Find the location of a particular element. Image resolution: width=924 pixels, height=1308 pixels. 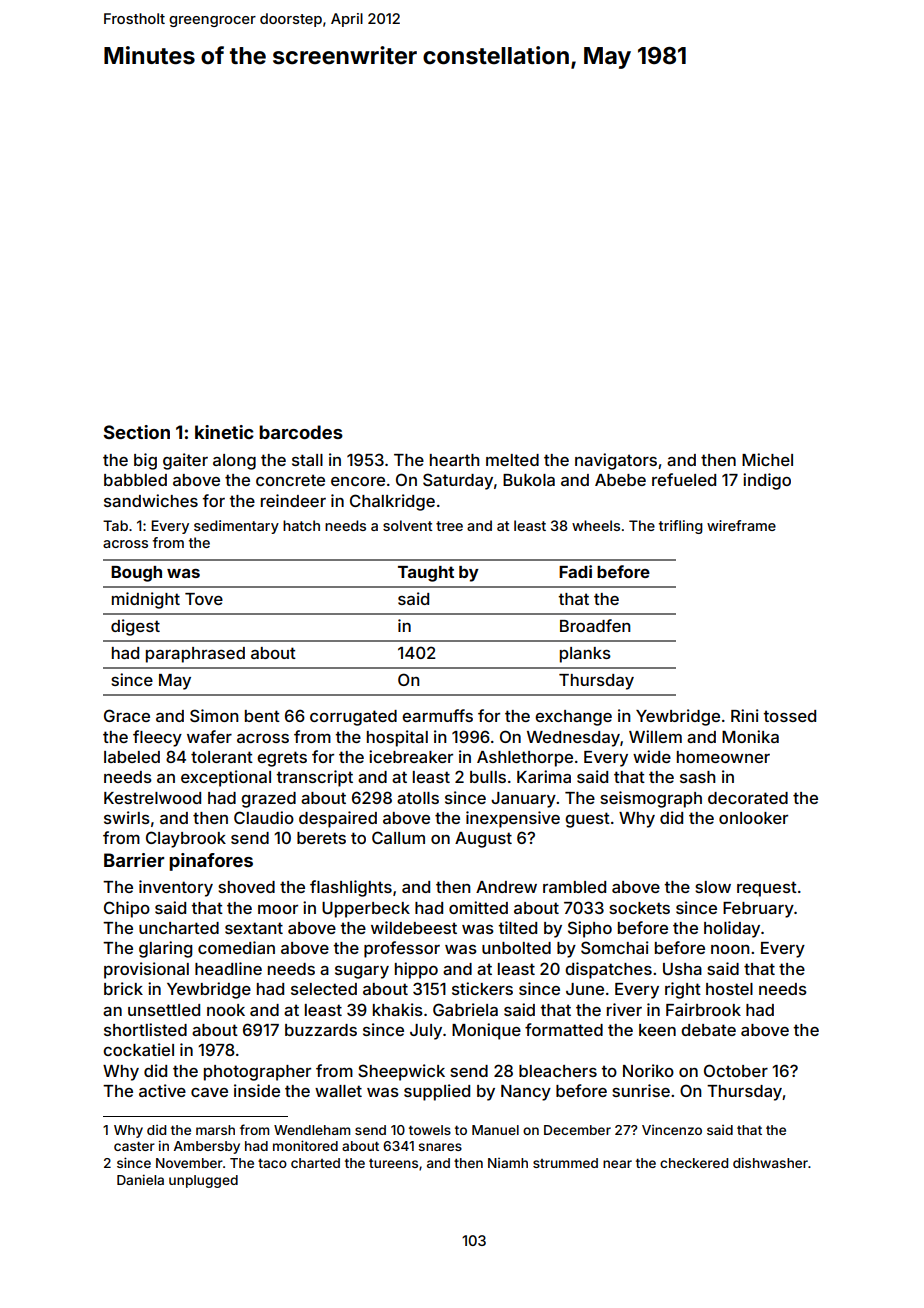

professor is located at coordinates (402, 949).
